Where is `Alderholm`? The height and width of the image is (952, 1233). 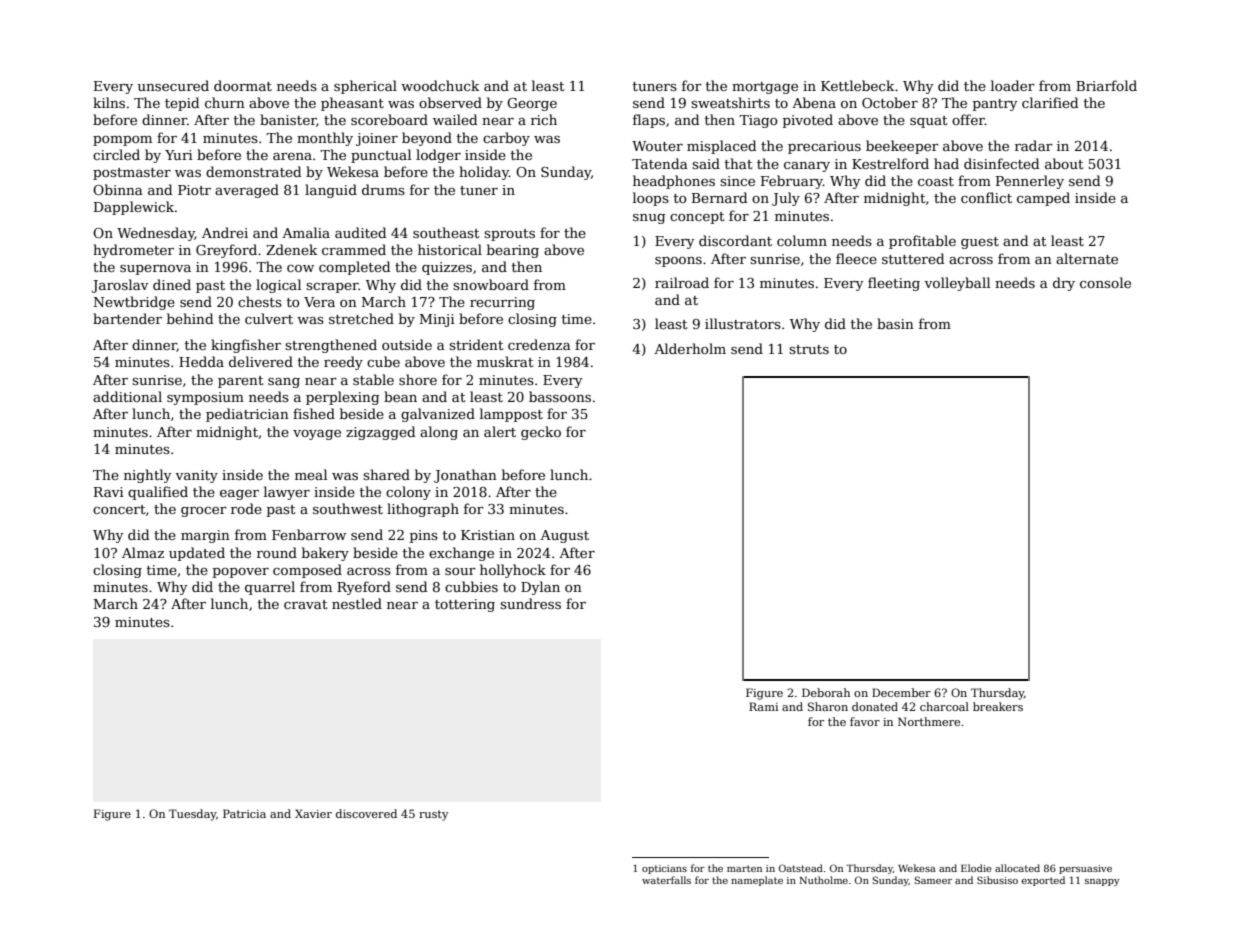 Alderholm is located at coordinates (690, 348).
